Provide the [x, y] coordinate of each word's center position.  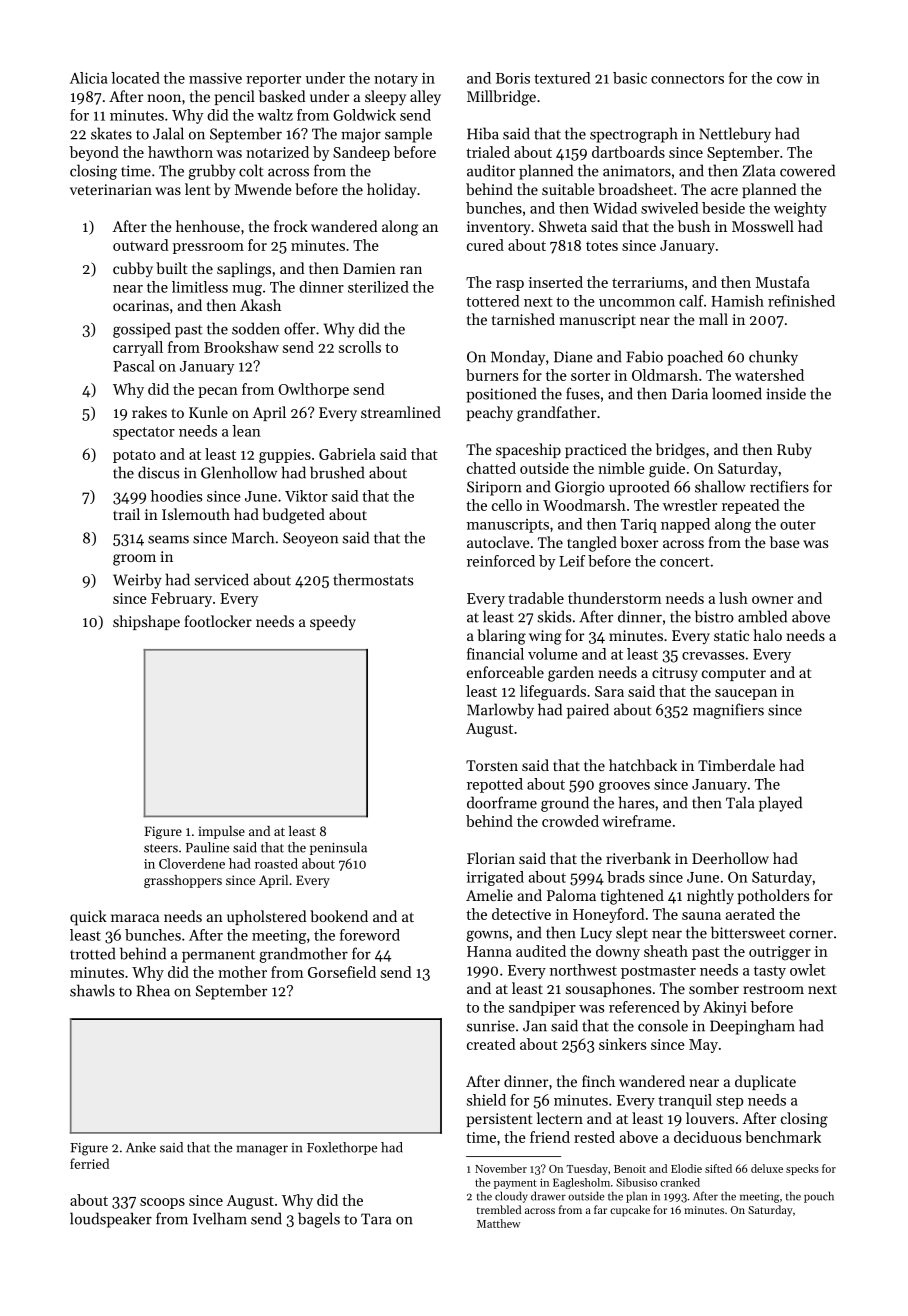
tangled [592, 544]
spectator [144, 433]
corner [811, 934]
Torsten [492, 765]
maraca [135, 918]
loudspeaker [111, 1220]
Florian [491, 858]
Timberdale [736, 765]
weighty [800, 209]
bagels [319, 1220]
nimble [621, 468]
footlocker [218, 621]
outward [141, 245]
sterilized [378, 287]
